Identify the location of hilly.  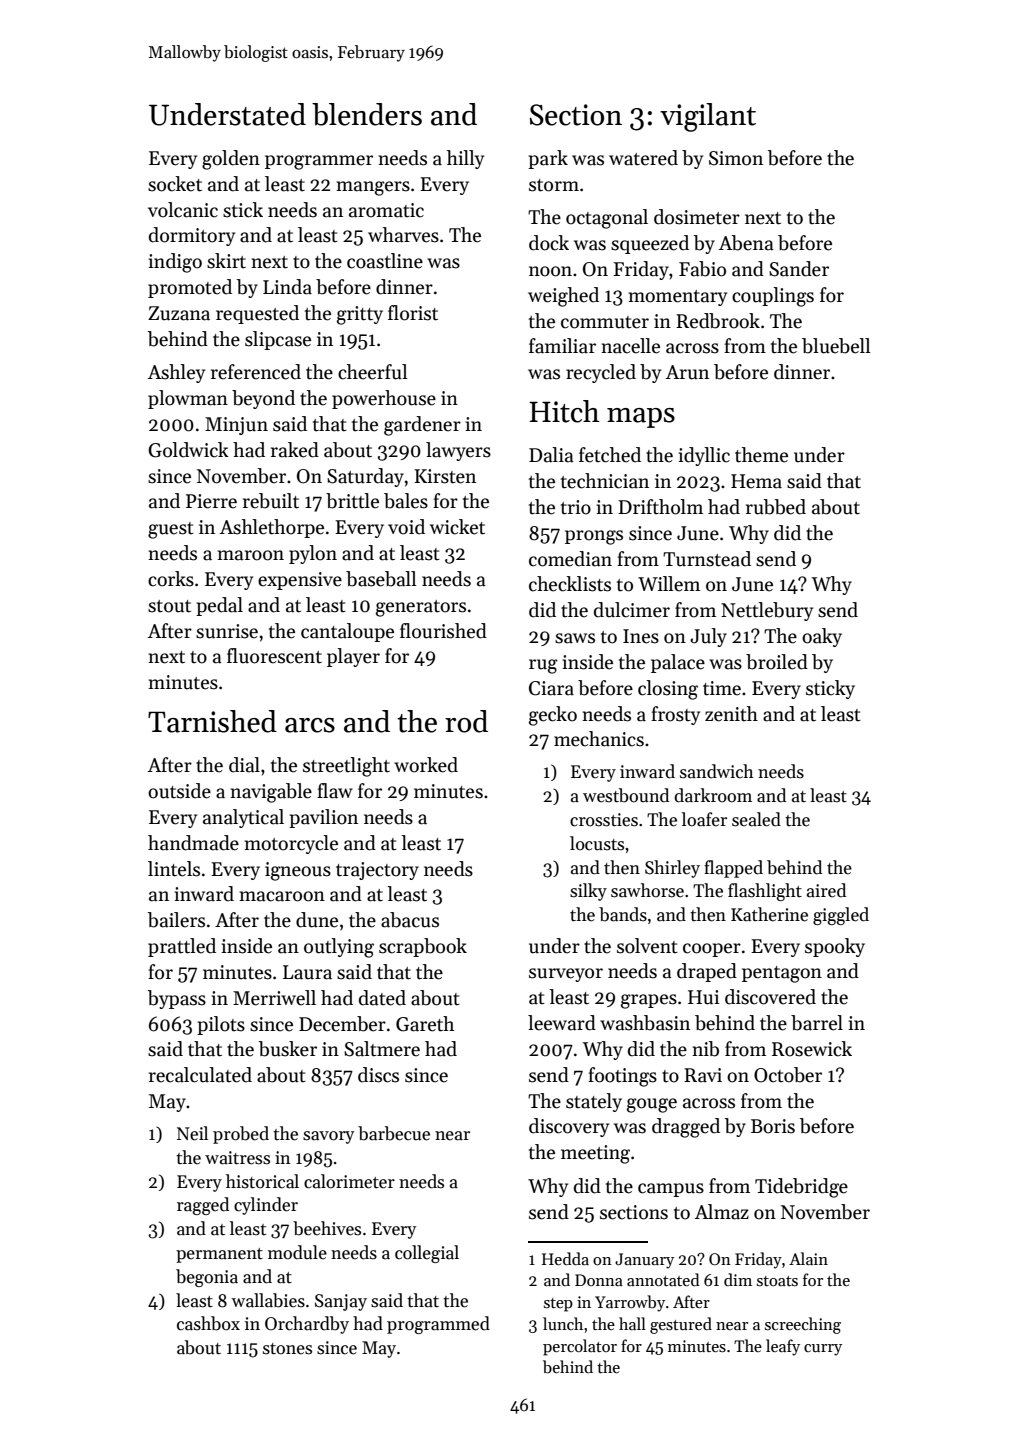
(465, 159).
